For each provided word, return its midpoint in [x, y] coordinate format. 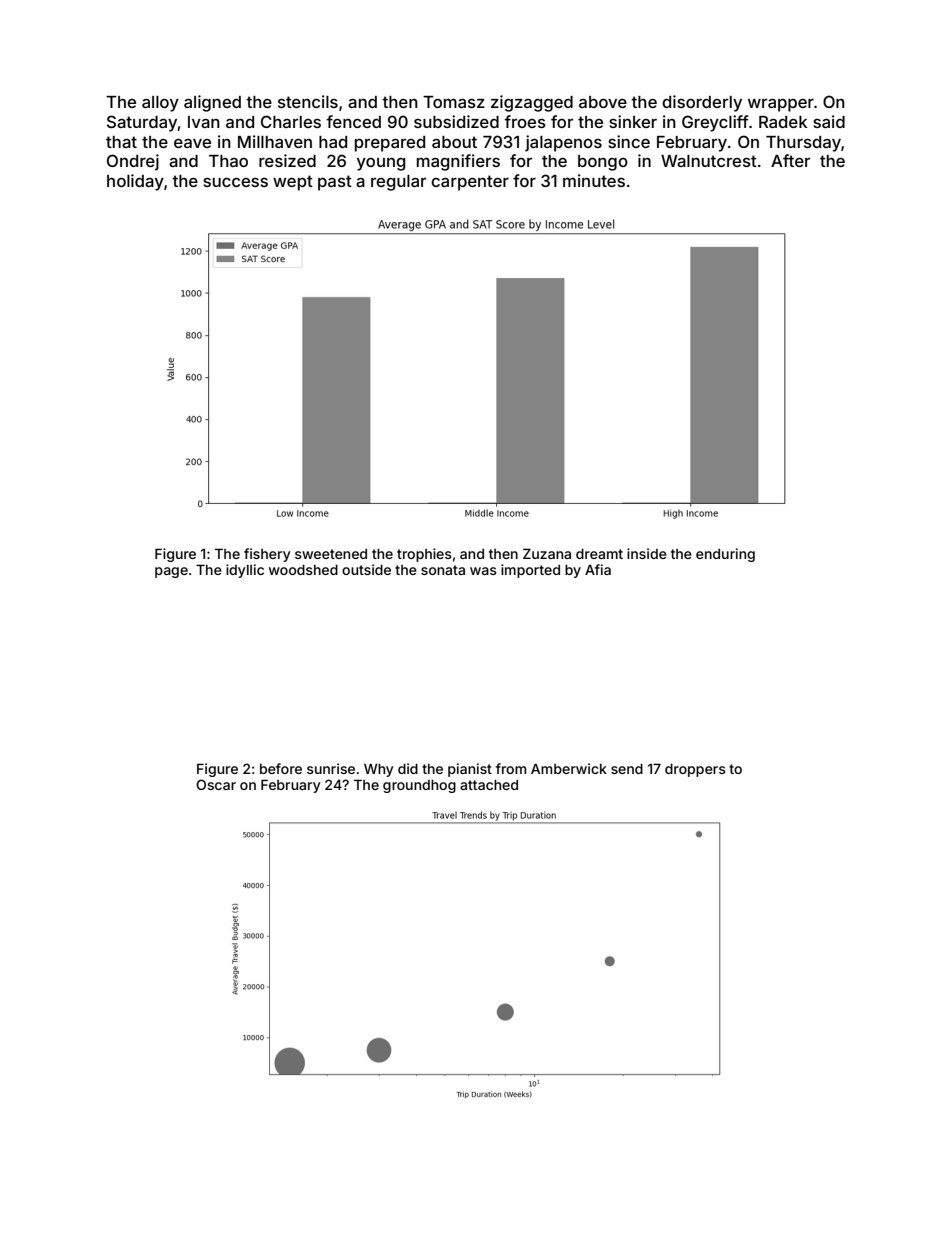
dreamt [599, 554]
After [790, 160]
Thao [228, 161]
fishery [267, 555]
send [627, 769]
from [511, 768]
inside [647, 553]
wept [293, 183]
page [171, 572]
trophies [424, 555]
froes [525, 121]
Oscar [216, 784]
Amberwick [569, 768]
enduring [725, 555]
